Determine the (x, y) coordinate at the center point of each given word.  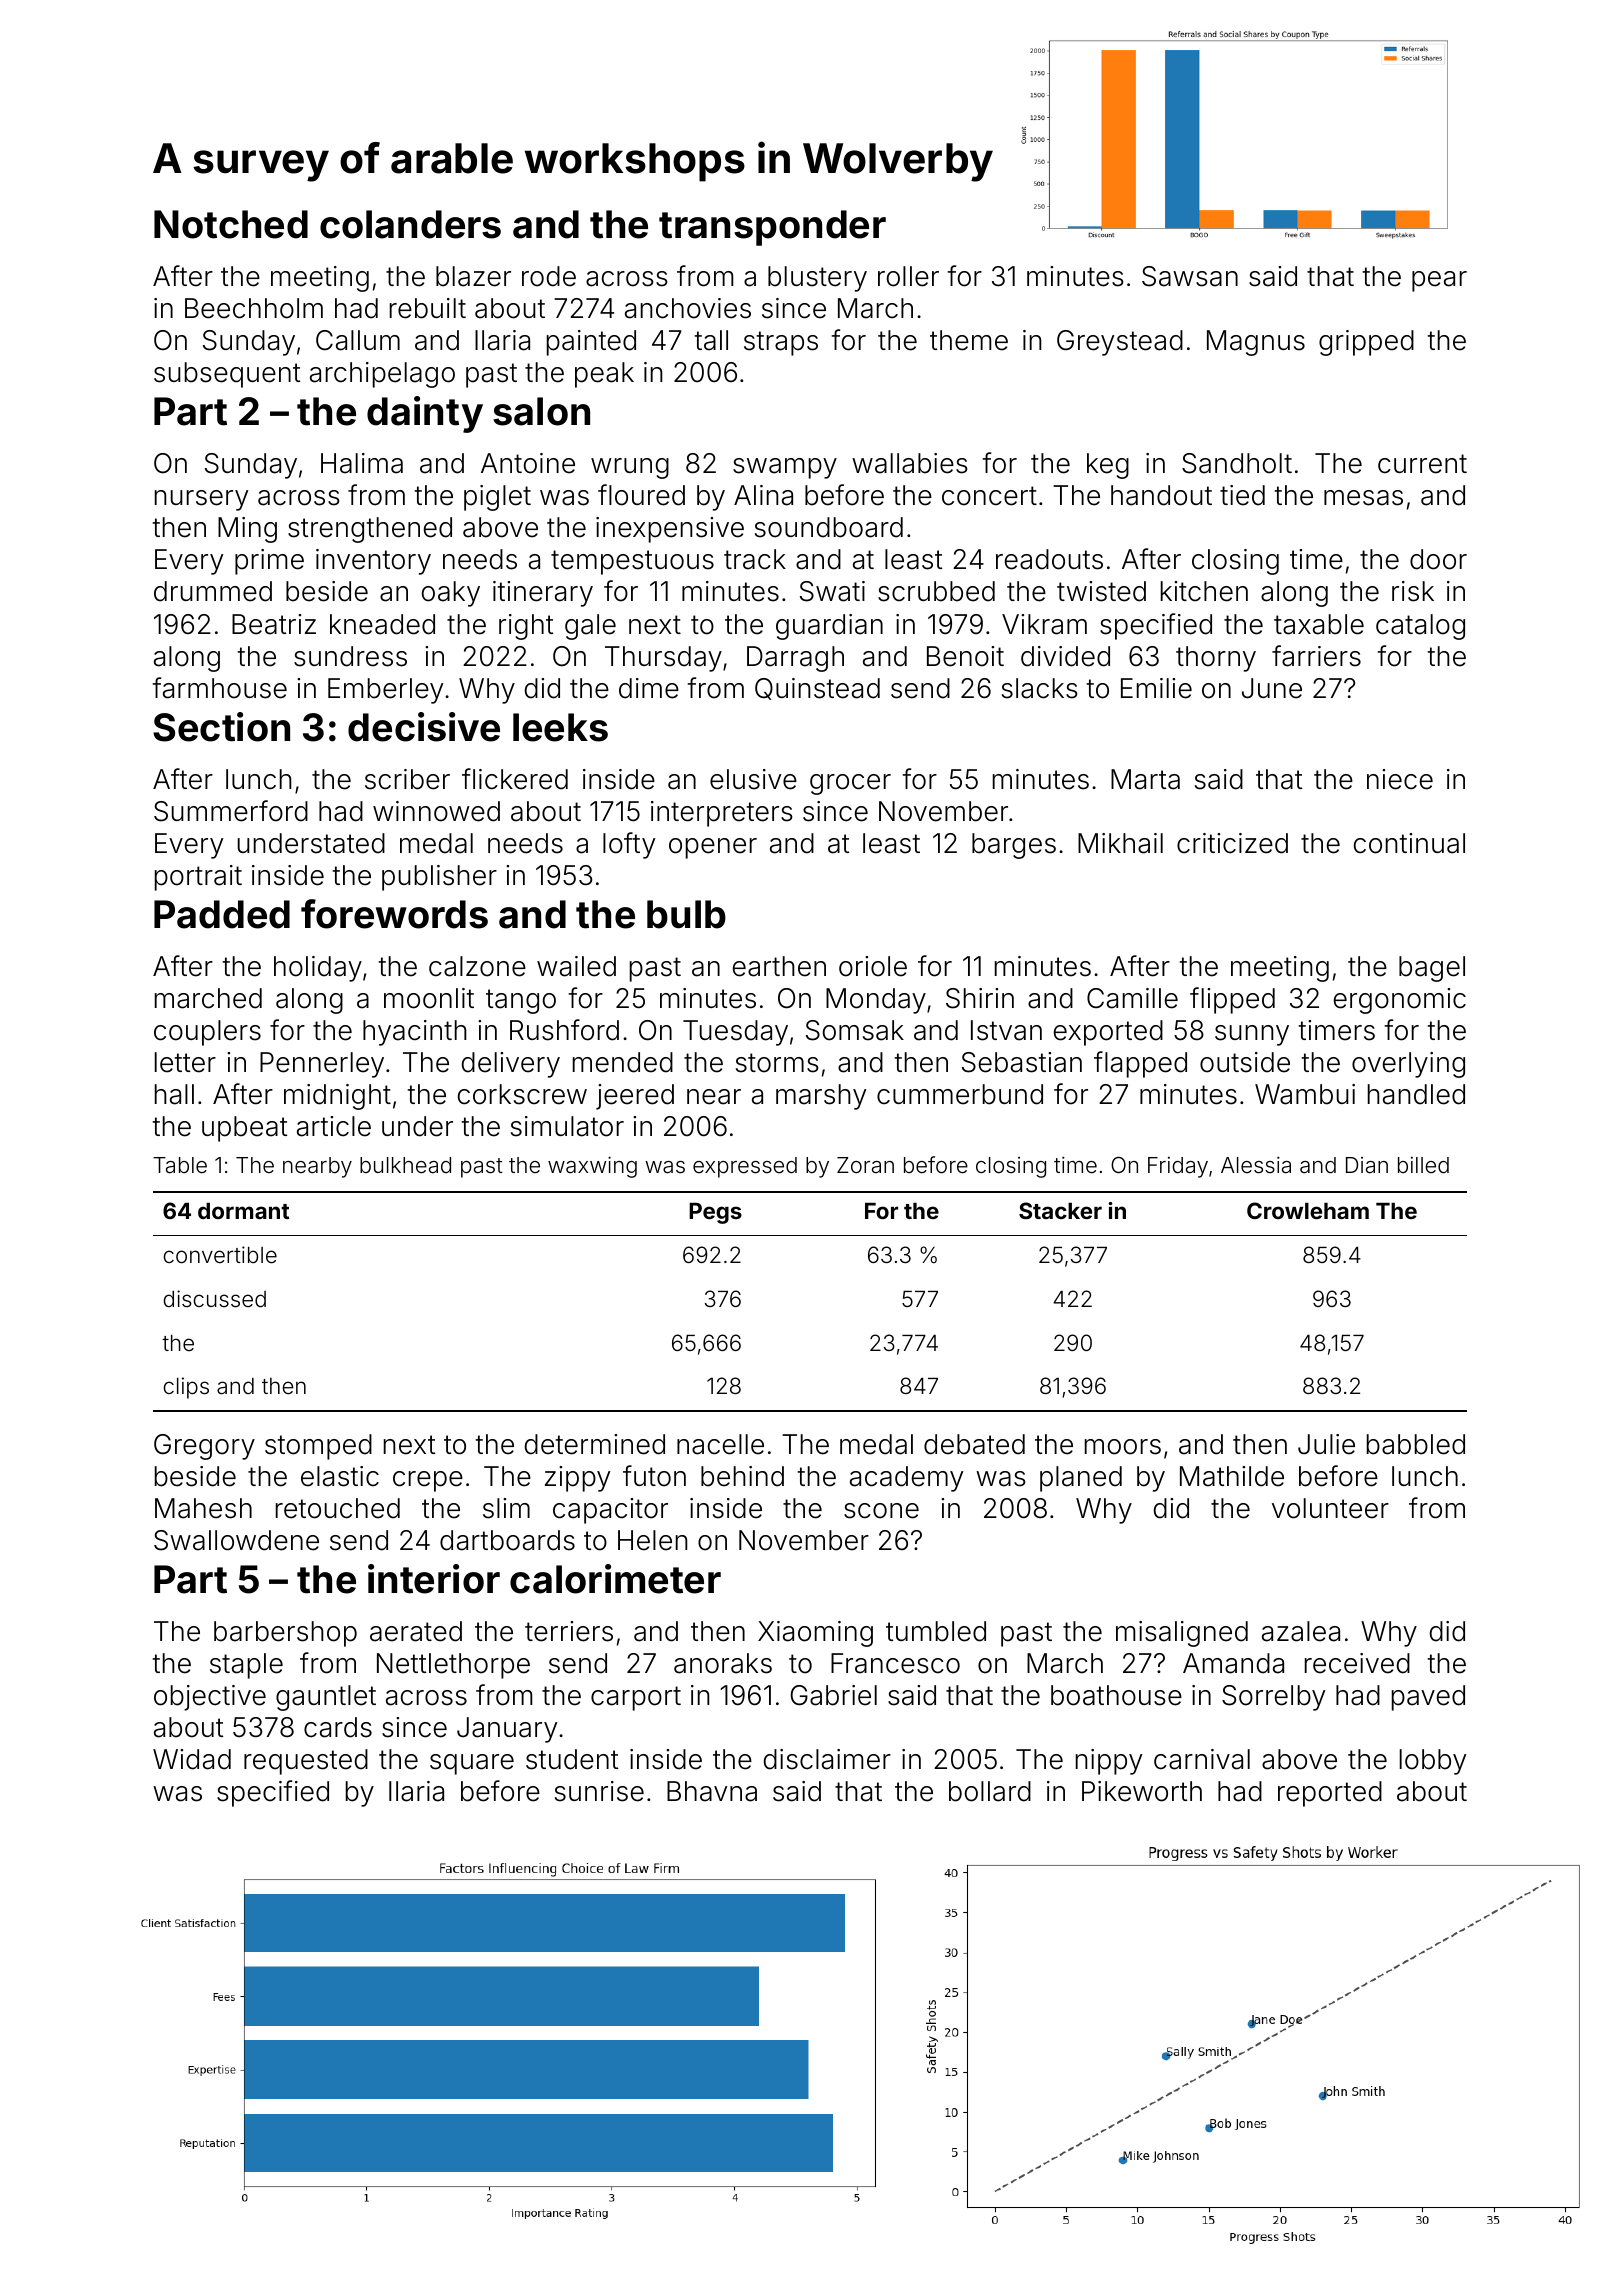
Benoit (965, 656)
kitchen (1204, 591)
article (334, 1126)
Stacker (1060, 1210)
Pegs (715, 1213)
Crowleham (1308, 1210)
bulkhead (405, 1165)
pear (1439, 281)
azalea (1301, 1631)
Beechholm (254, 308)
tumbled (936, 1631)
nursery (201, 500)
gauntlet (326, 1698)
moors (1123, 1447)
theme (969, 340)
